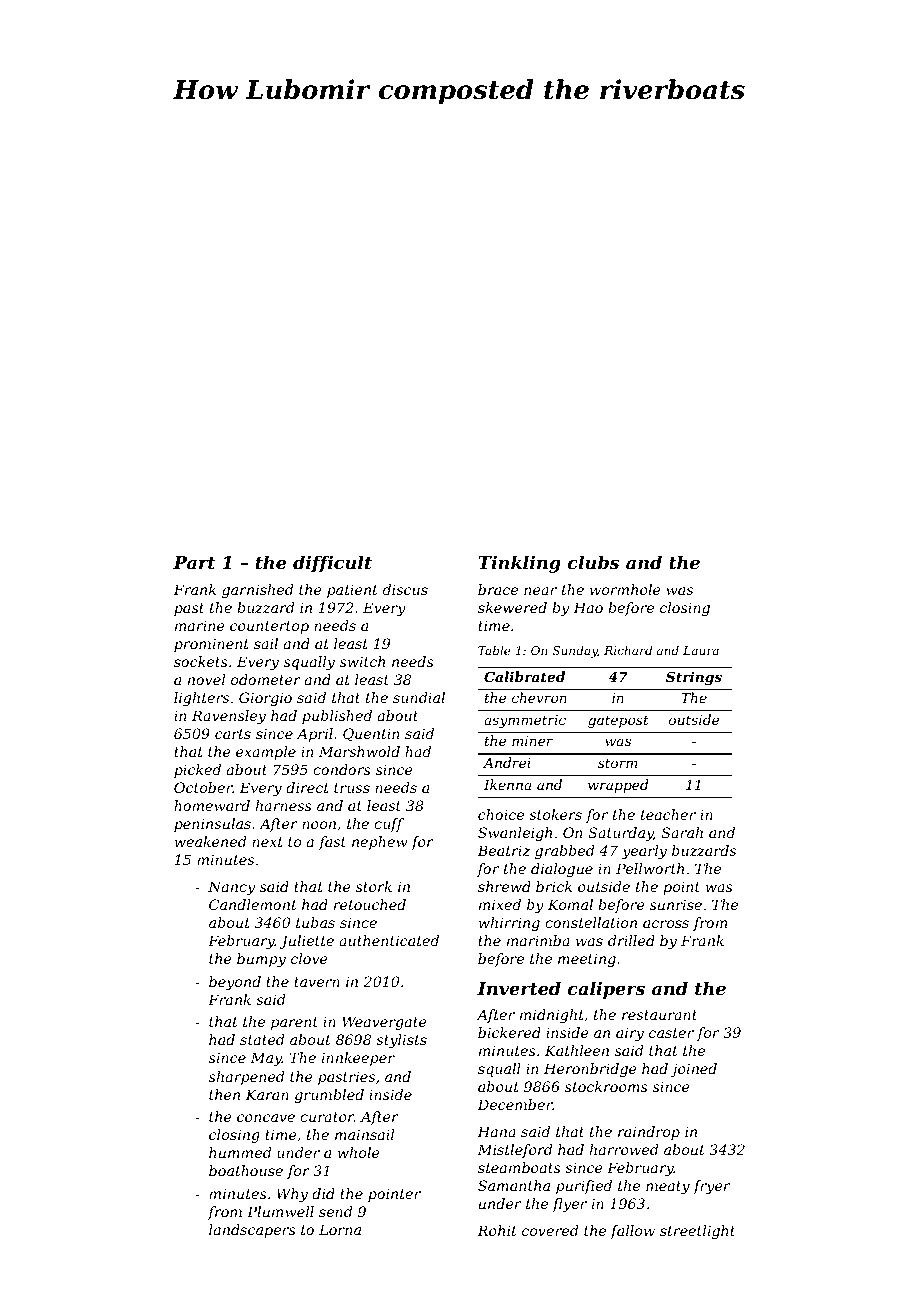  I want to click on wrapped, so click(618, 786).
